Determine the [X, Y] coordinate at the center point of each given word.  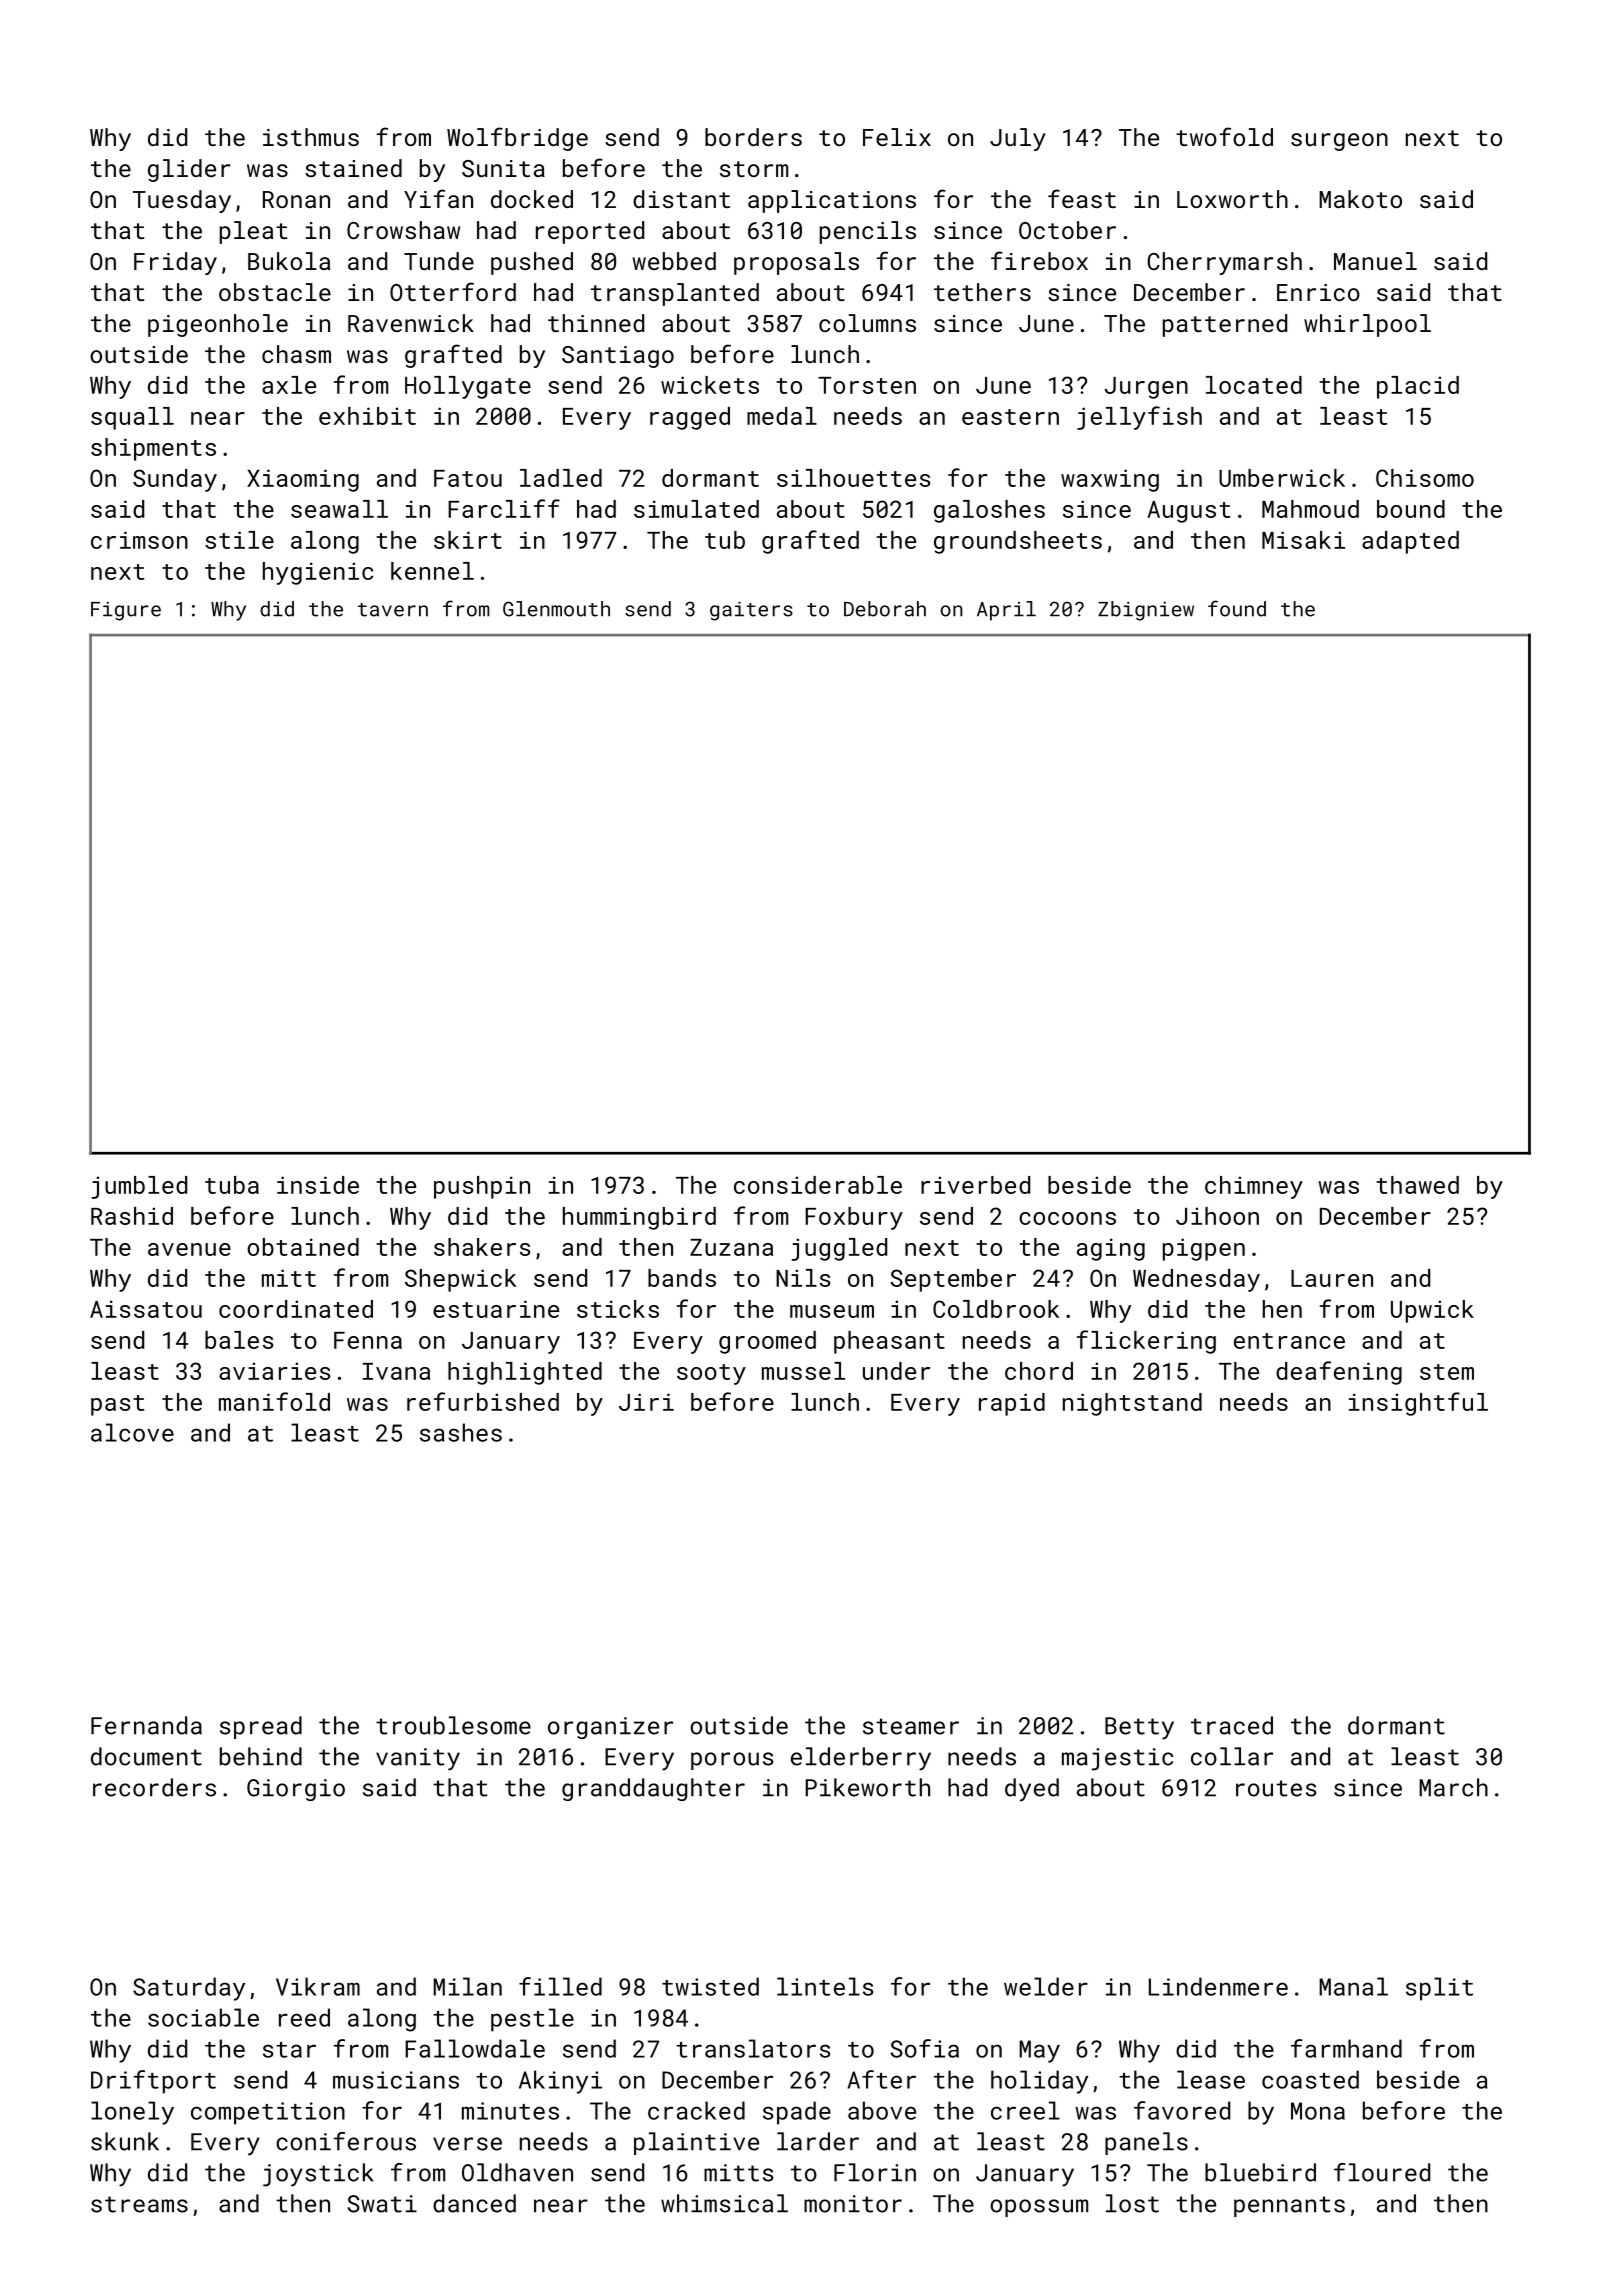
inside [318, 1185]
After [882, 2079]
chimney [1254, 1187]
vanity [418, 1759]
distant [681, 199]
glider [189, 170]
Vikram [318, 1986]
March [1453, 1787]
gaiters [751, 611]
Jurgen [1146, 388]
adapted [1410, 542]
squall [132, 418]
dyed [1032, 1790]
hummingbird [639, 1218]
